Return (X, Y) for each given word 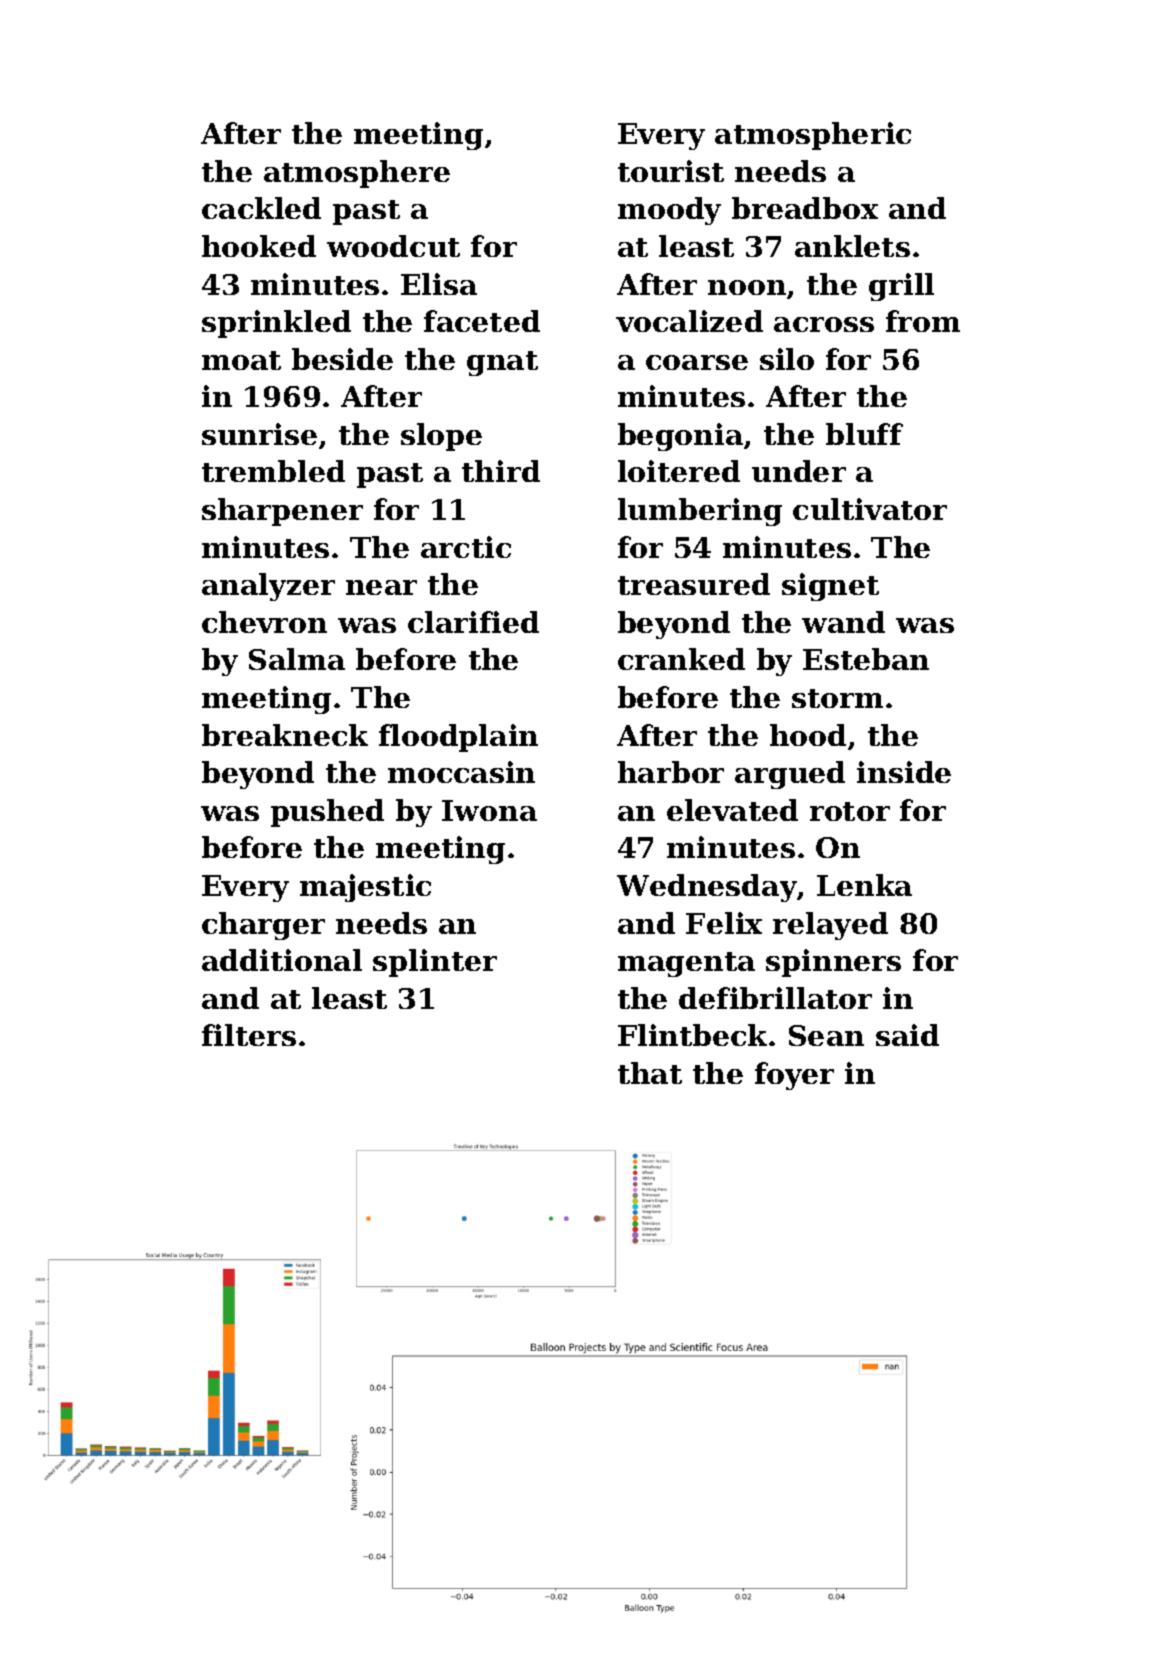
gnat (502, 363)
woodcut (393, 246)
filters (249, 1035)
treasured (694, 584)
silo (787, 359)
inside (904, 772)
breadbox (805, 208)
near (381, 587)
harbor (671, 772)
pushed (327, 813)
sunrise (259, 434)
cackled (261, 208)
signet (830, 587)
